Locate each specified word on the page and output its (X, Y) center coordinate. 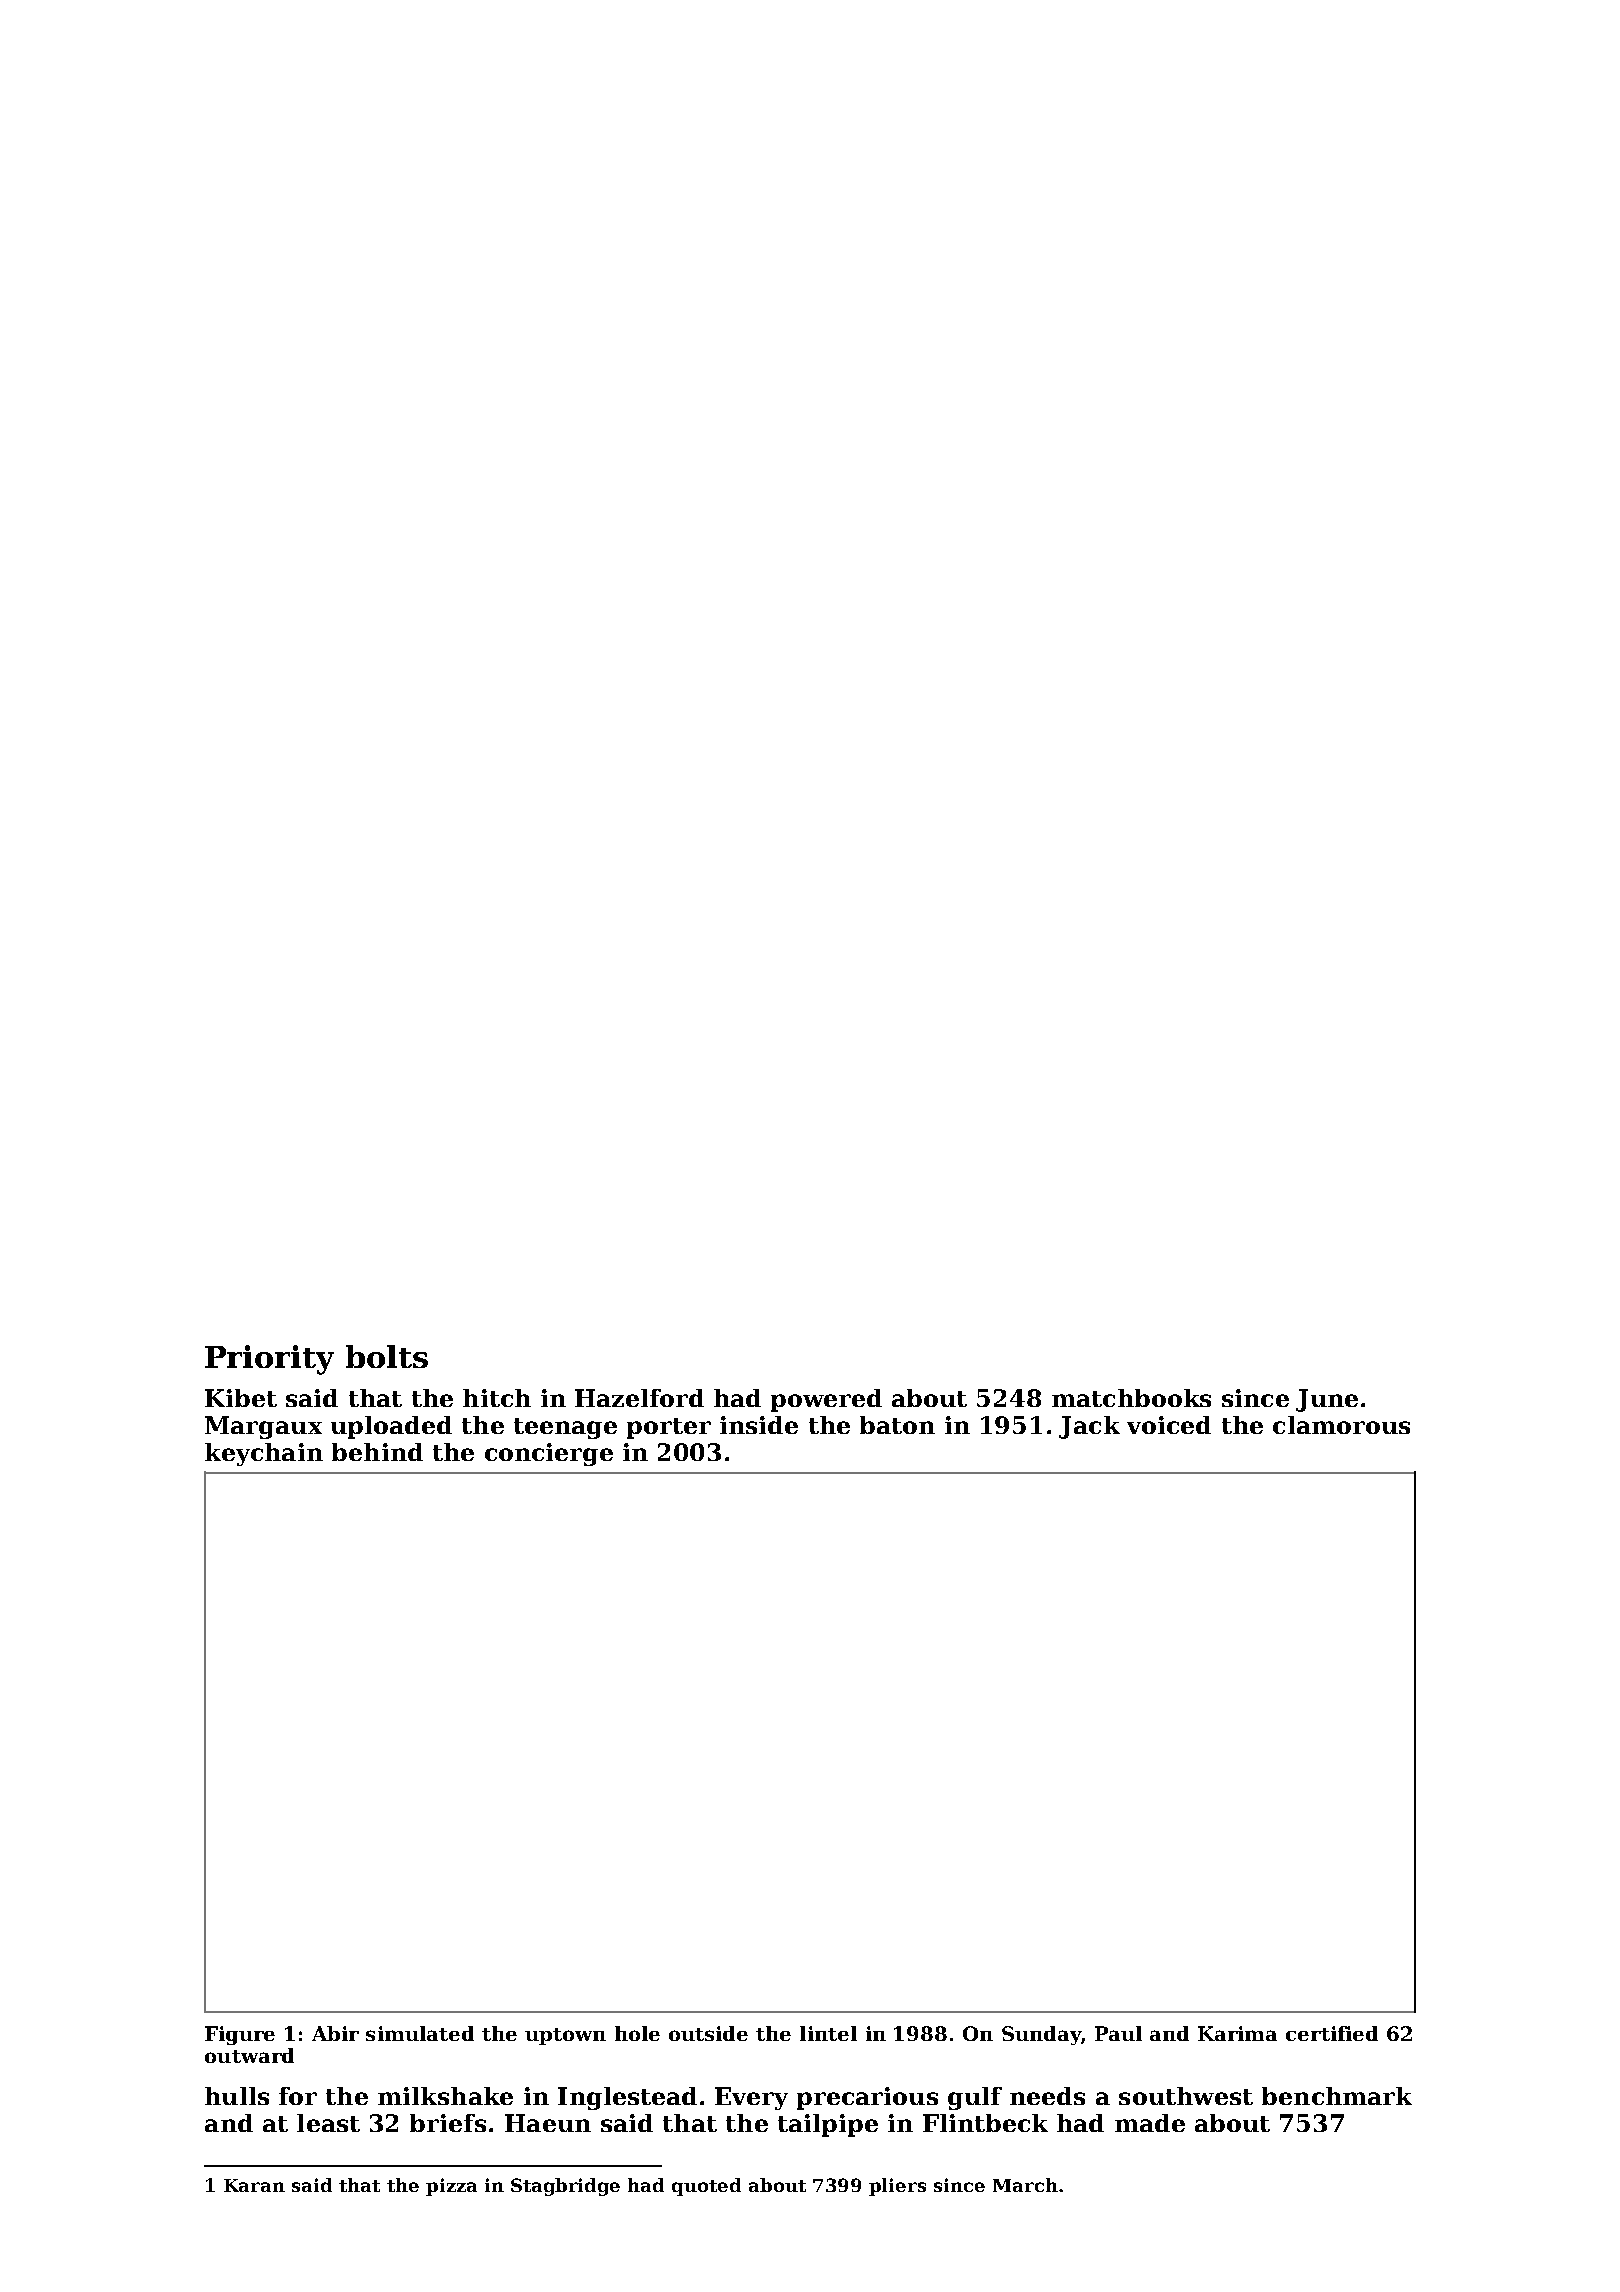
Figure (240, 2035)
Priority (269, 1360)
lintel (828, 2033)
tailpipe (828, 2125)
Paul (1118, 2033)
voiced (1169, 1425)
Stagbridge (565, 2187)
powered (826, 1400)
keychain (264, 1454)
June (1327, 1400)
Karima (1237, 2033)
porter (669, 1428)
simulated (420, 2033)
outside (708, 2033)
